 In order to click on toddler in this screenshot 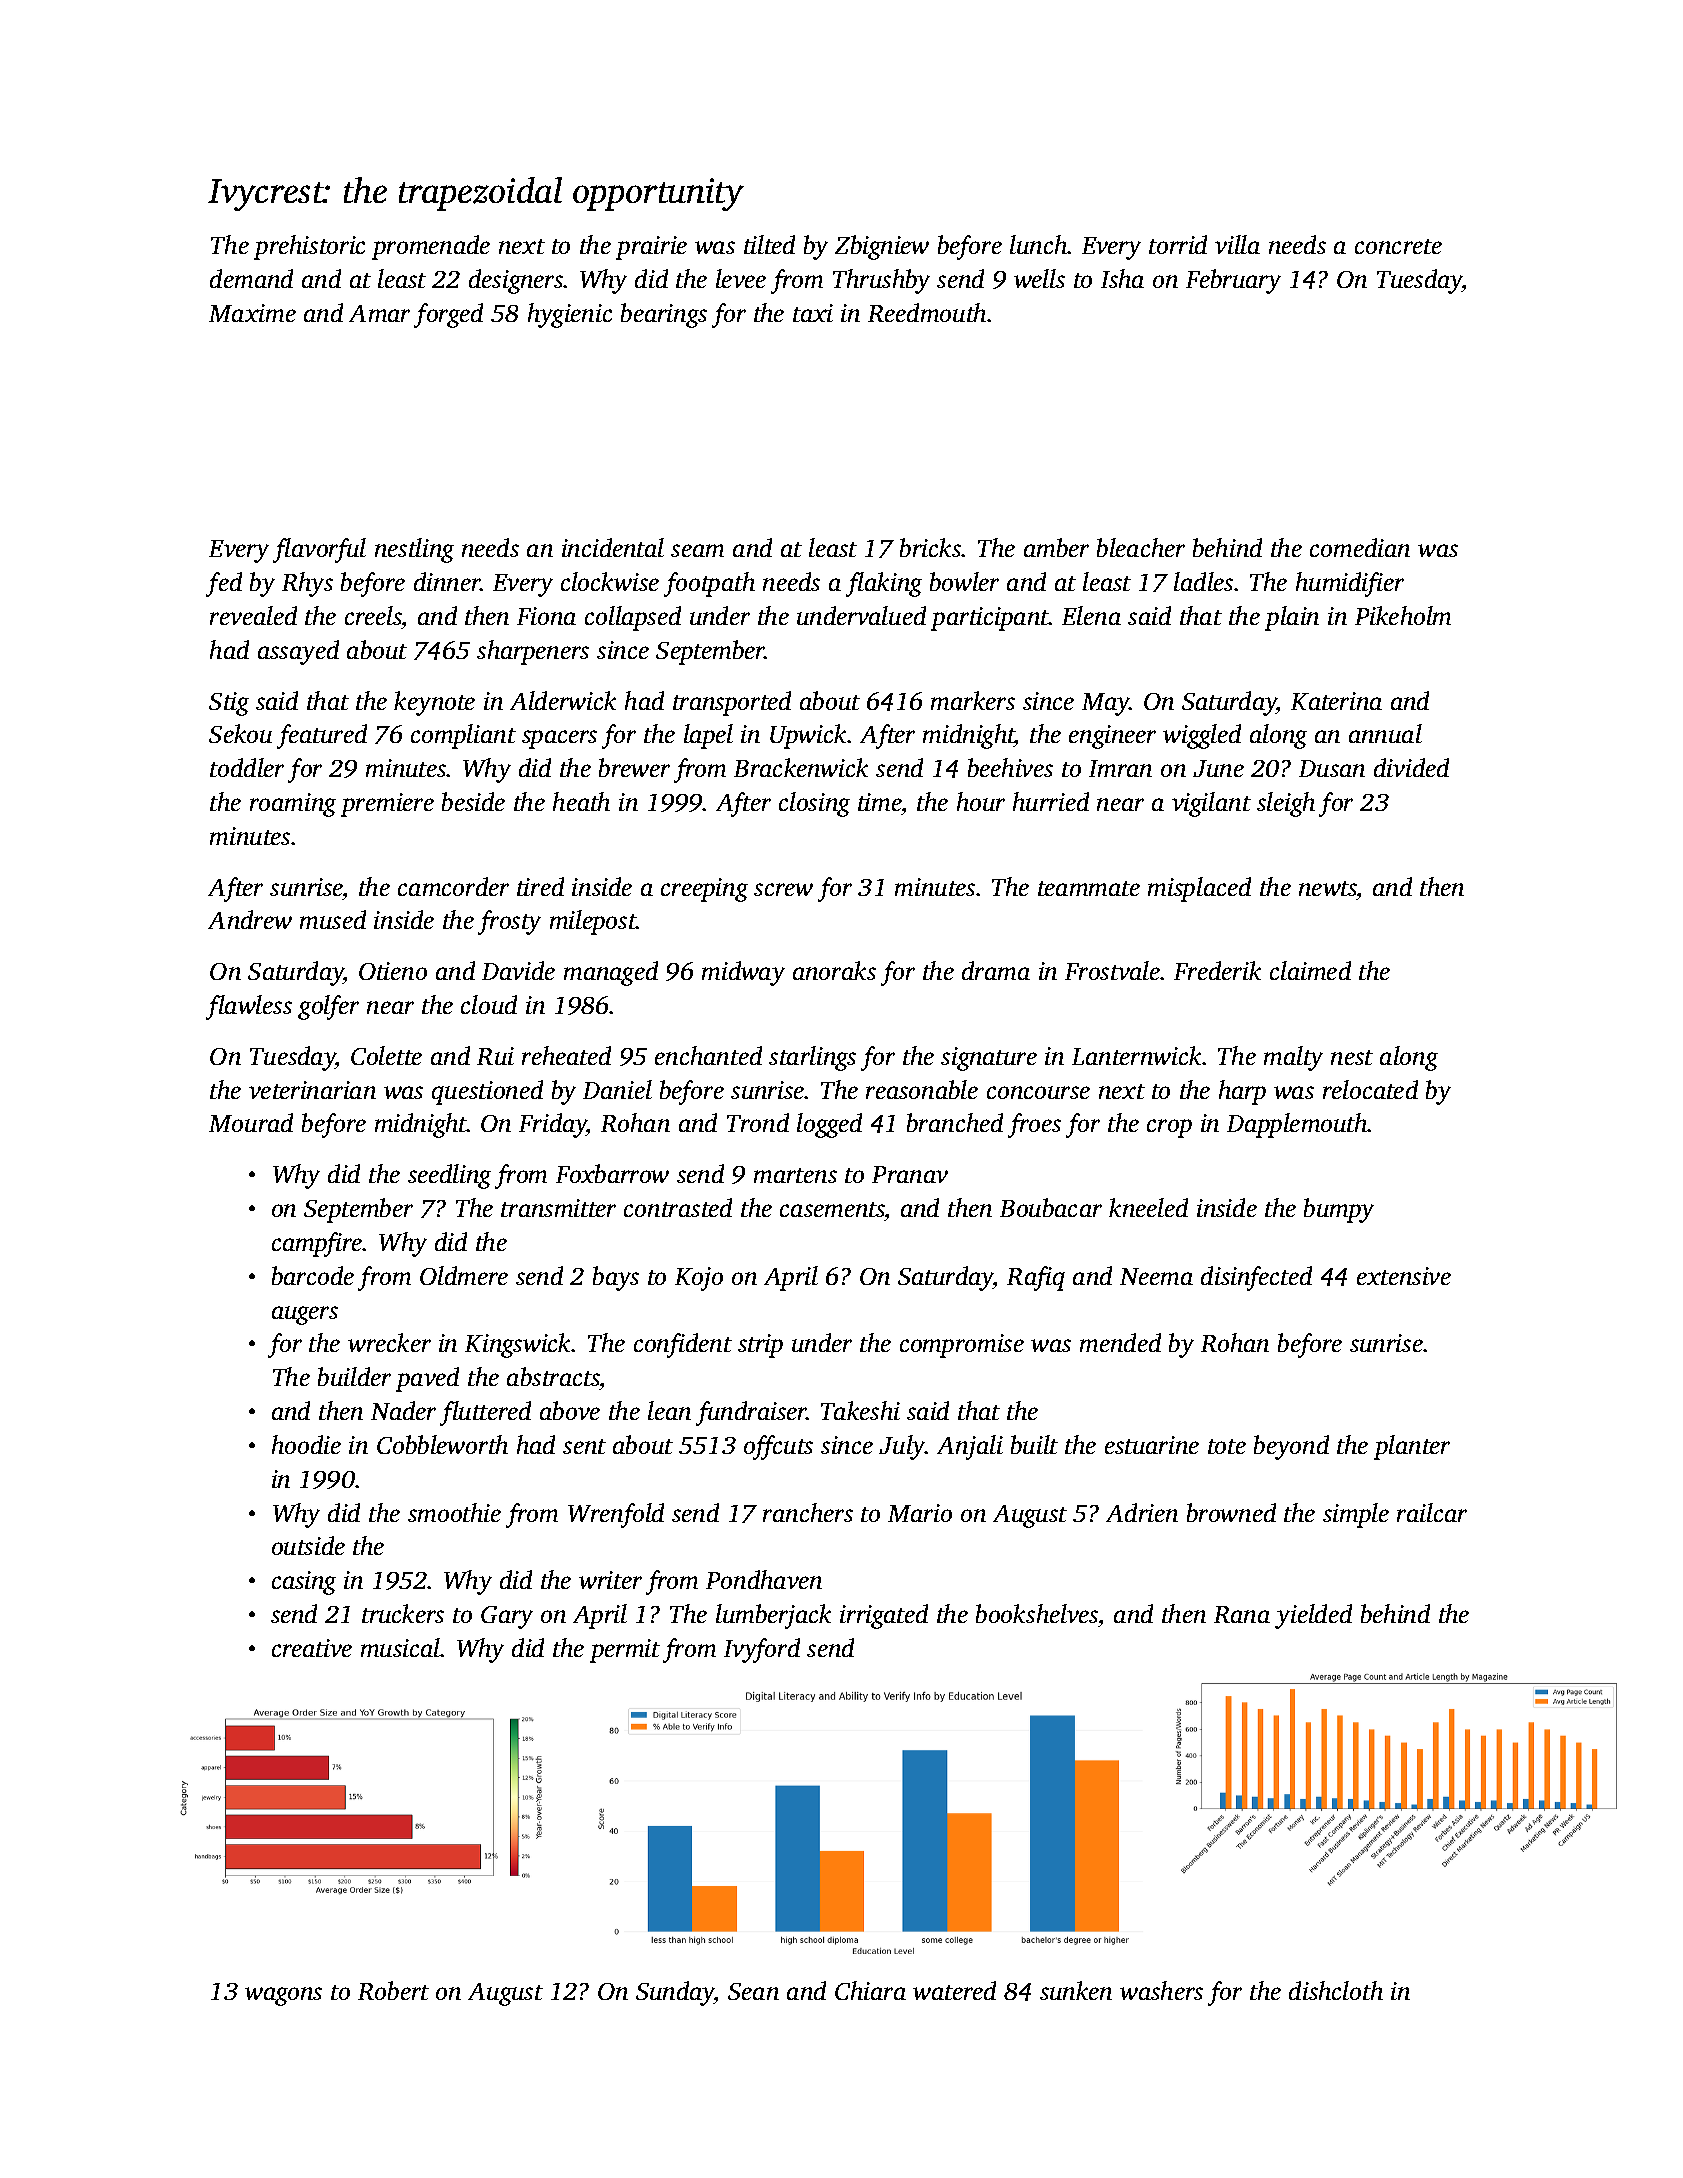, I will do `click(247, 767)`.
